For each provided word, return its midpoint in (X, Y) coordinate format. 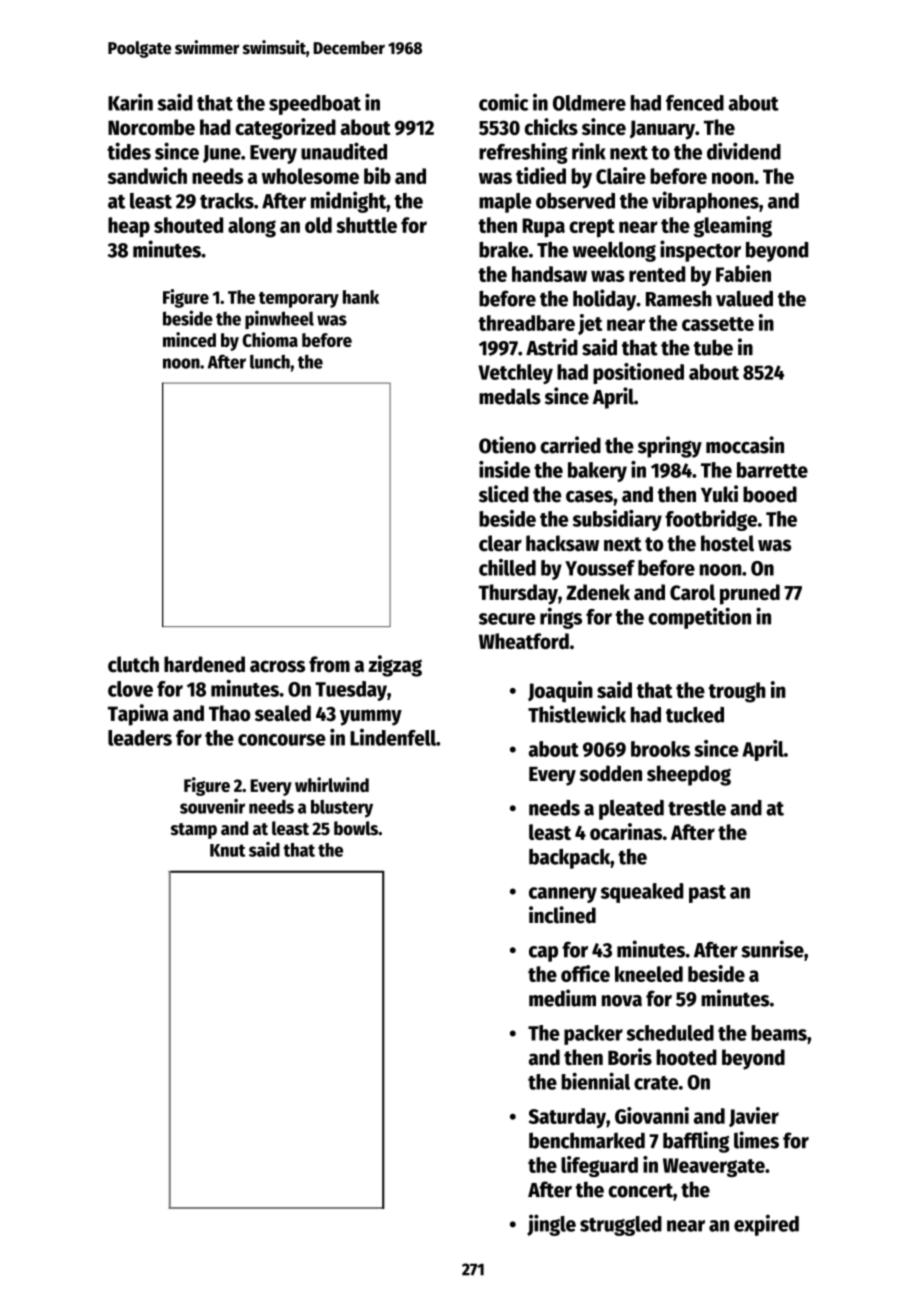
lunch (270, 362)
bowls (356, 828)
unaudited (344, 151)
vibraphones (705, 202)
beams (779, 1033)
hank (361, 297)
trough (737, 692)
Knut (227, 850)
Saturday (567, 1118)
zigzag (395, 666)
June (222, 154)
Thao (230, 713)
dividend (744, 151)
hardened (204, 664)
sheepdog (689, 775)
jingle (551, 1225)
